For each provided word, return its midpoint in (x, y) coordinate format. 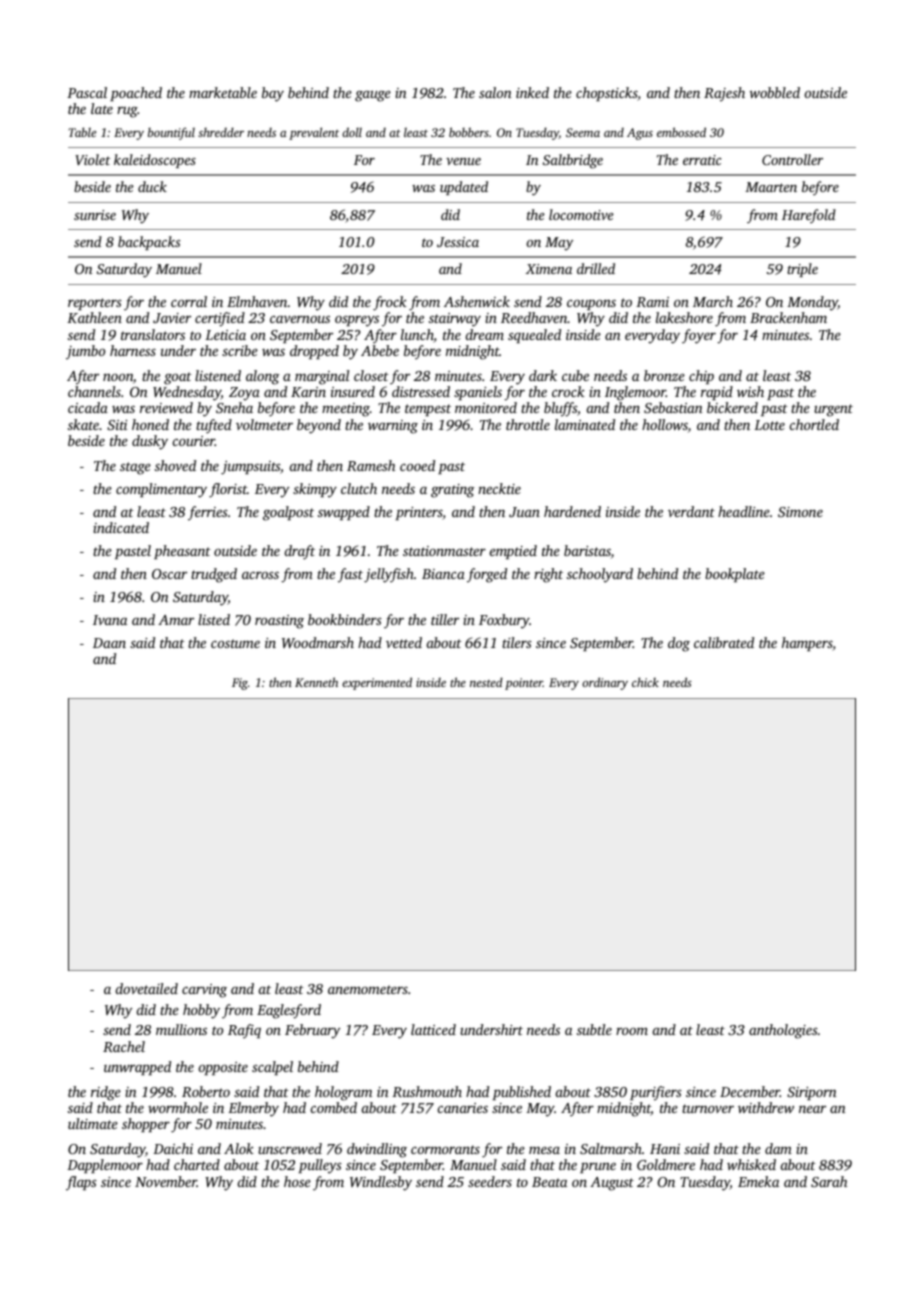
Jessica (458, 242)
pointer (524, 684)
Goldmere (666, 1164)
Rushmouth (427, 1091)
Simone (800, 512)
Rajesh (724, 94)
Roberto (206, 1091)
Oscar (169, 574)
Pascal (87, 92)
